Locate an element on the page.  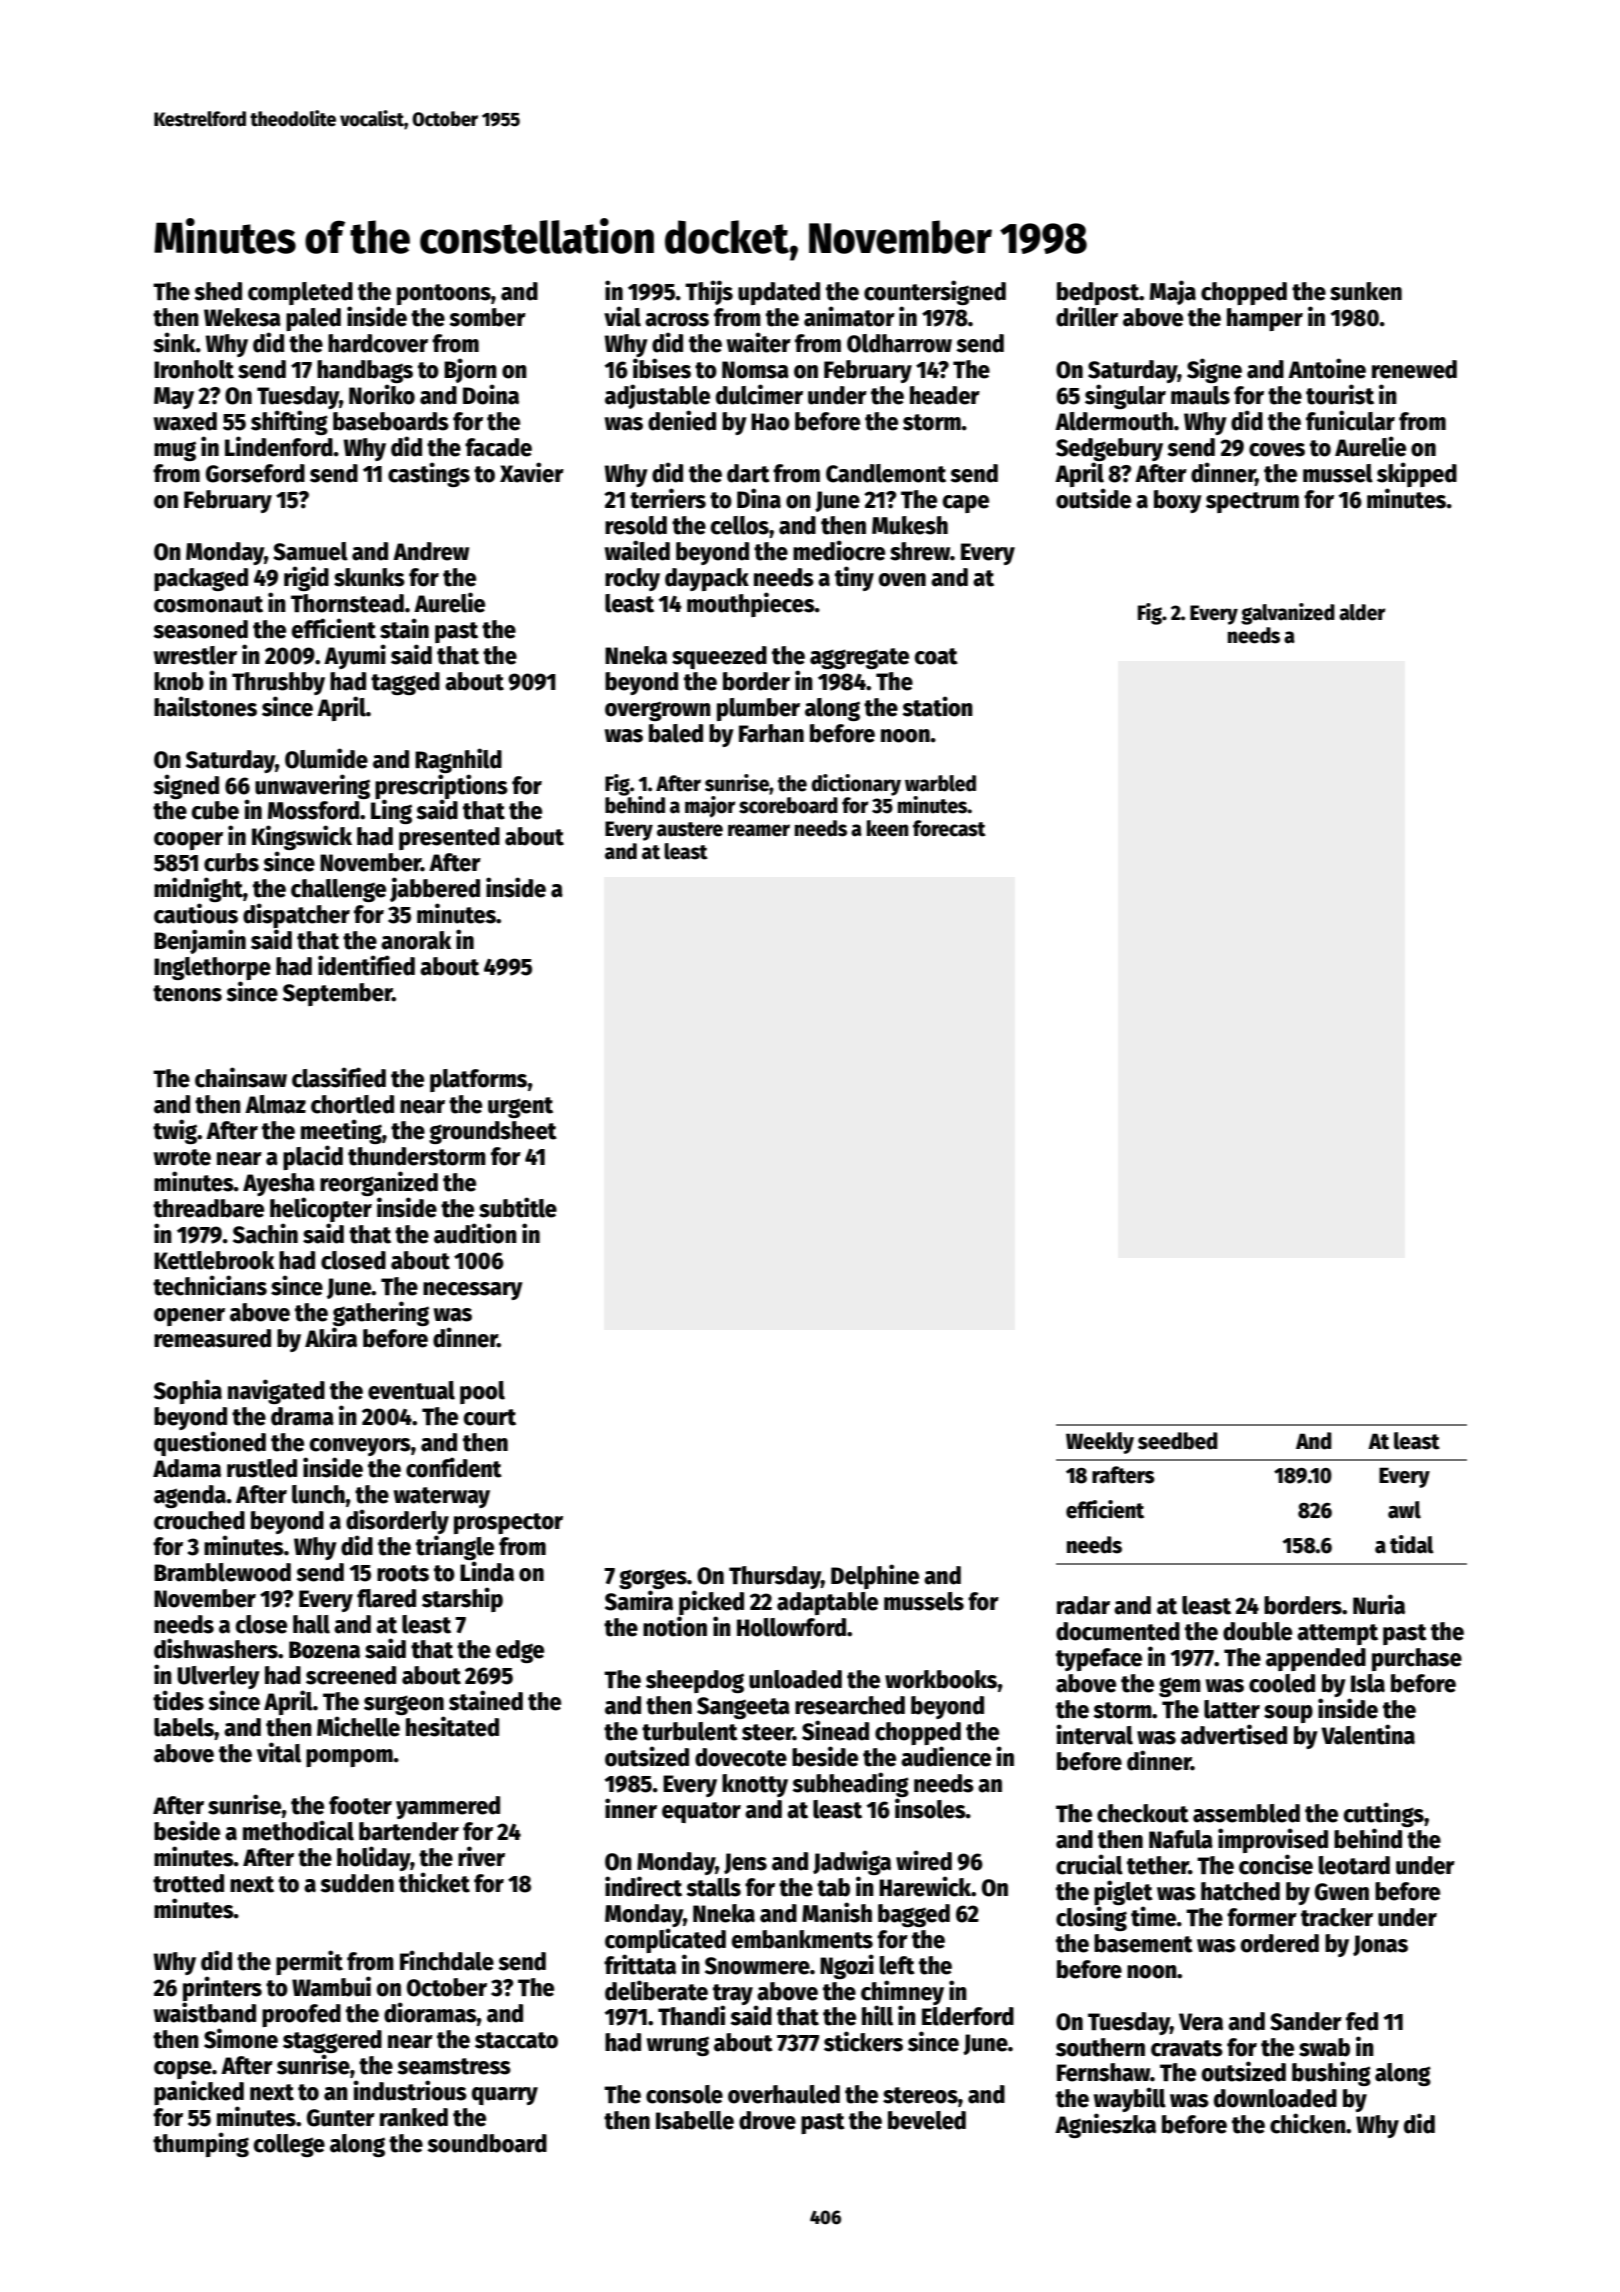
hesitated is located at coordinates (452, 1726).
